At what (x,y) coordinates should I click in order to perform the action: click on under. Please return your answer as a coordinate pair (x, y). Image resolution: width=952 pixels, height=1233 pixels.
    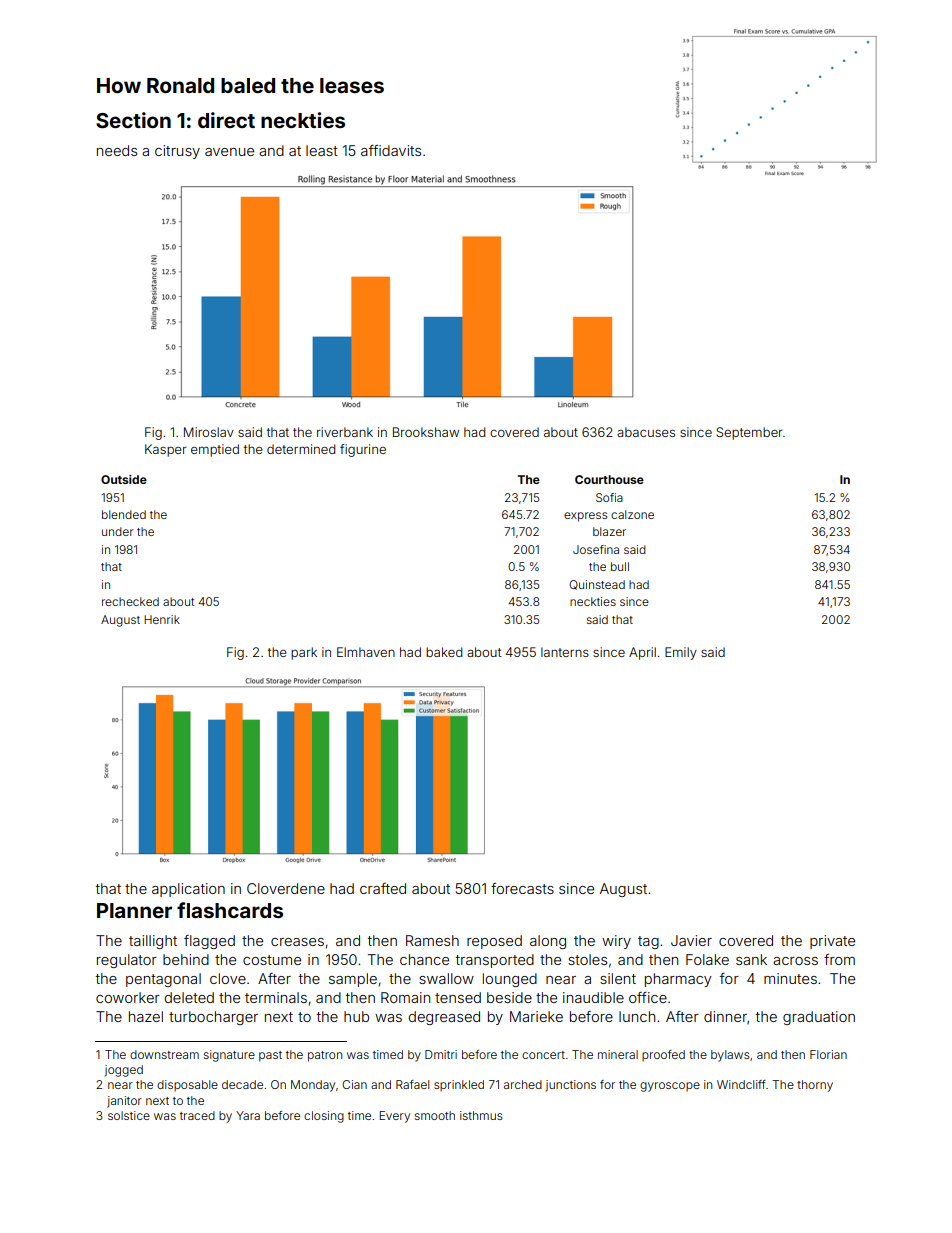
    Looking at the image, I should click on (117, 531).
